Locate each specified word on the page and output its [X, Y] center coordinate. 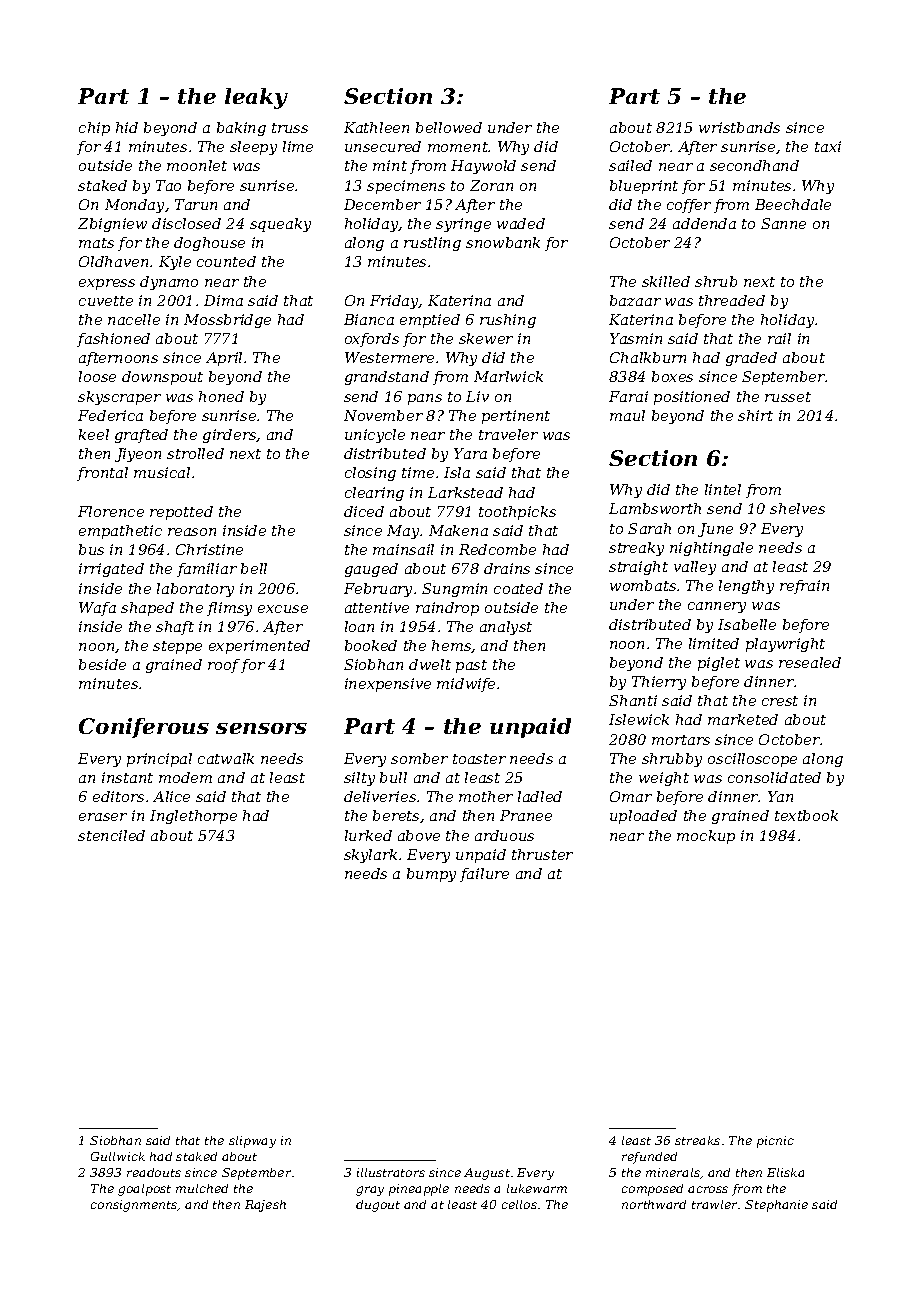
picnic [775, 1142]
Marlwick [508, 376]
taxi [828, 146]
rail [779, 338]
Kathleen [376, 127]
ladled [540, 796]
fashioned [113, 340]
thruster [542, 854]
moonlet [197, 165]
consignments [134, 1206]
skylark [370, 856]
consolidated [774, 777]
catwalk [226, 758]
